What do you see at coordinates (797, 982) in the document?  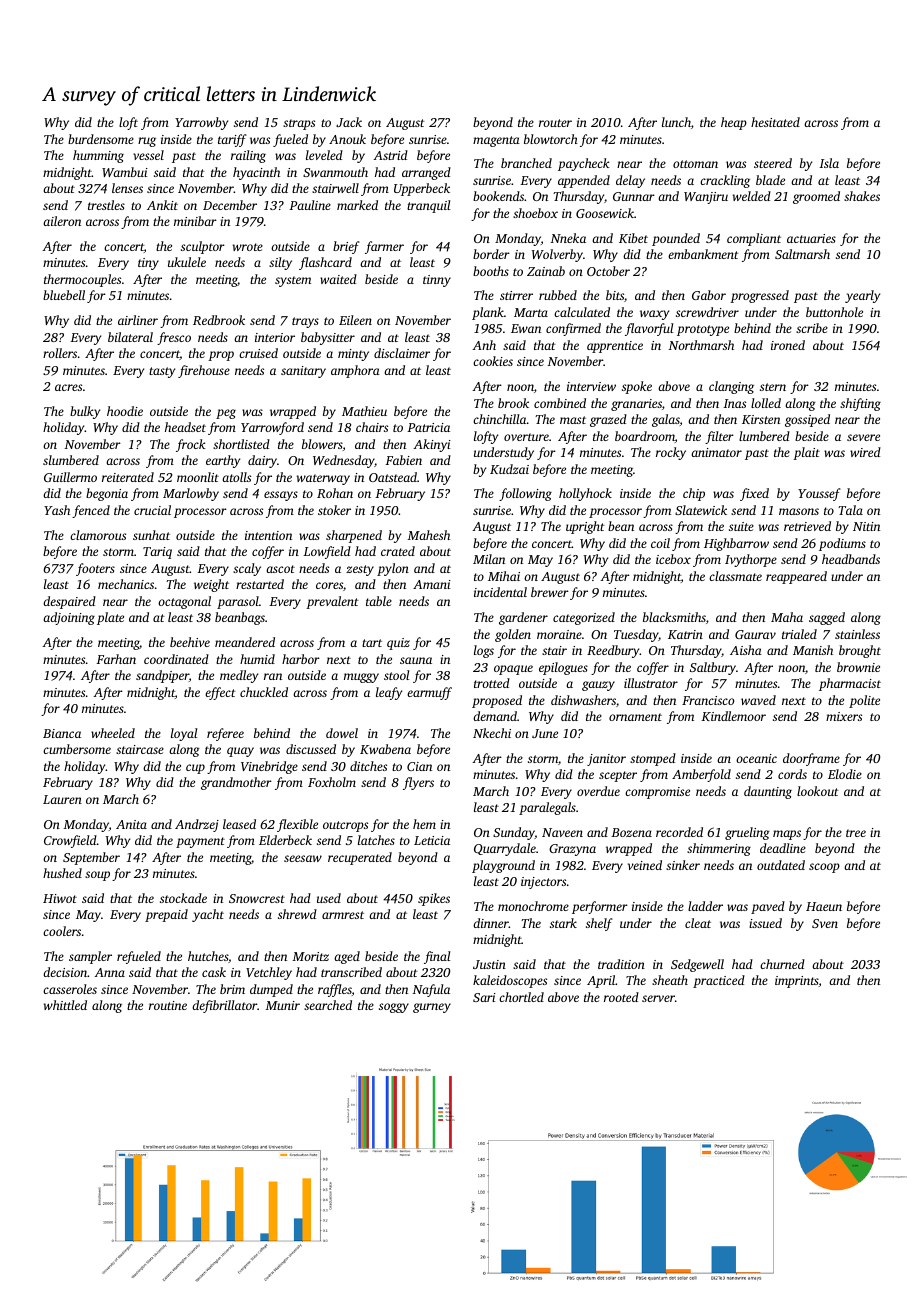 I see `imprints` at bounding box center [797, 982].
